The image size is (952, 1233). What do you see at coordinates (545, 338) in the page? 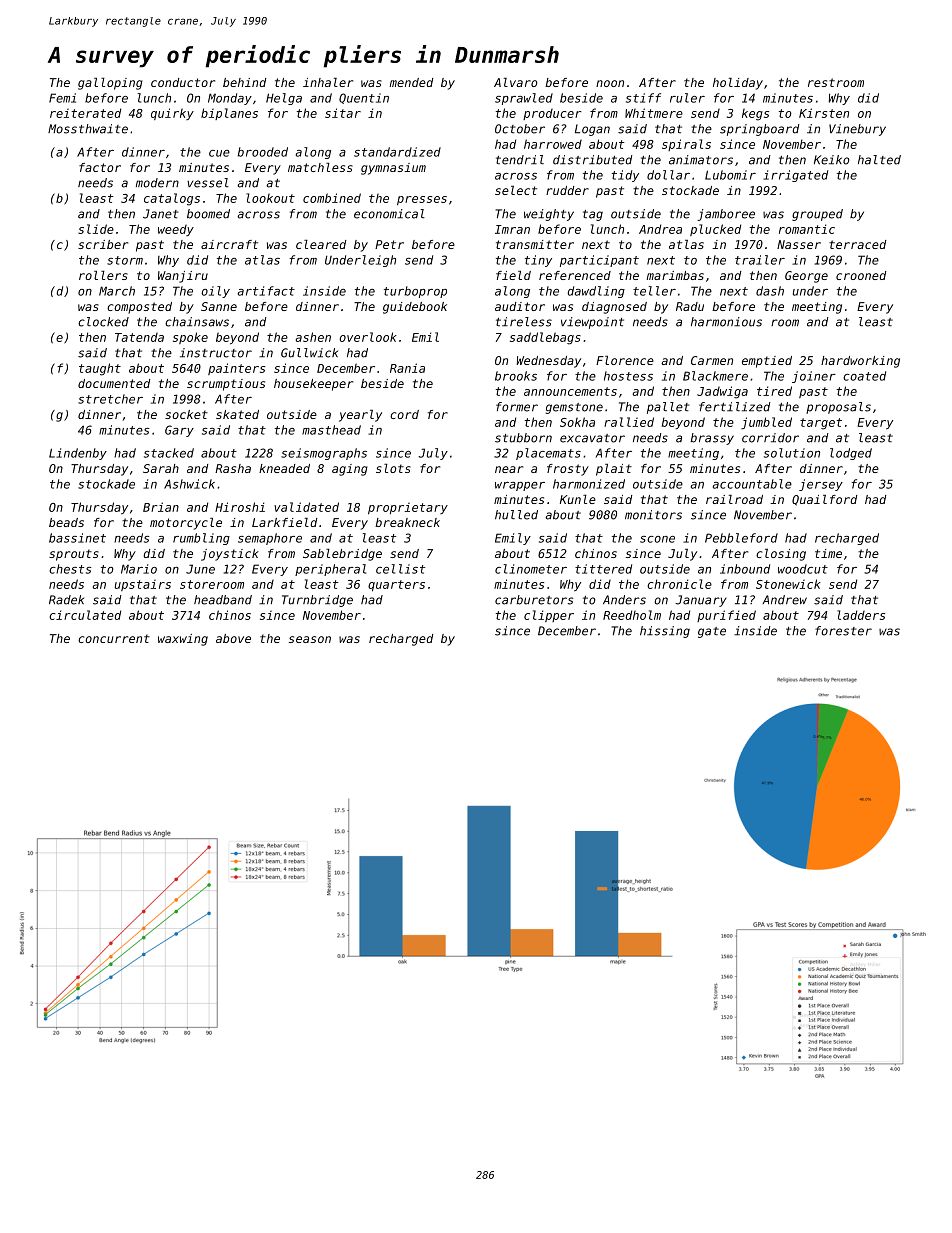
I see `saddlebags` at bounding box center [545, 338].
